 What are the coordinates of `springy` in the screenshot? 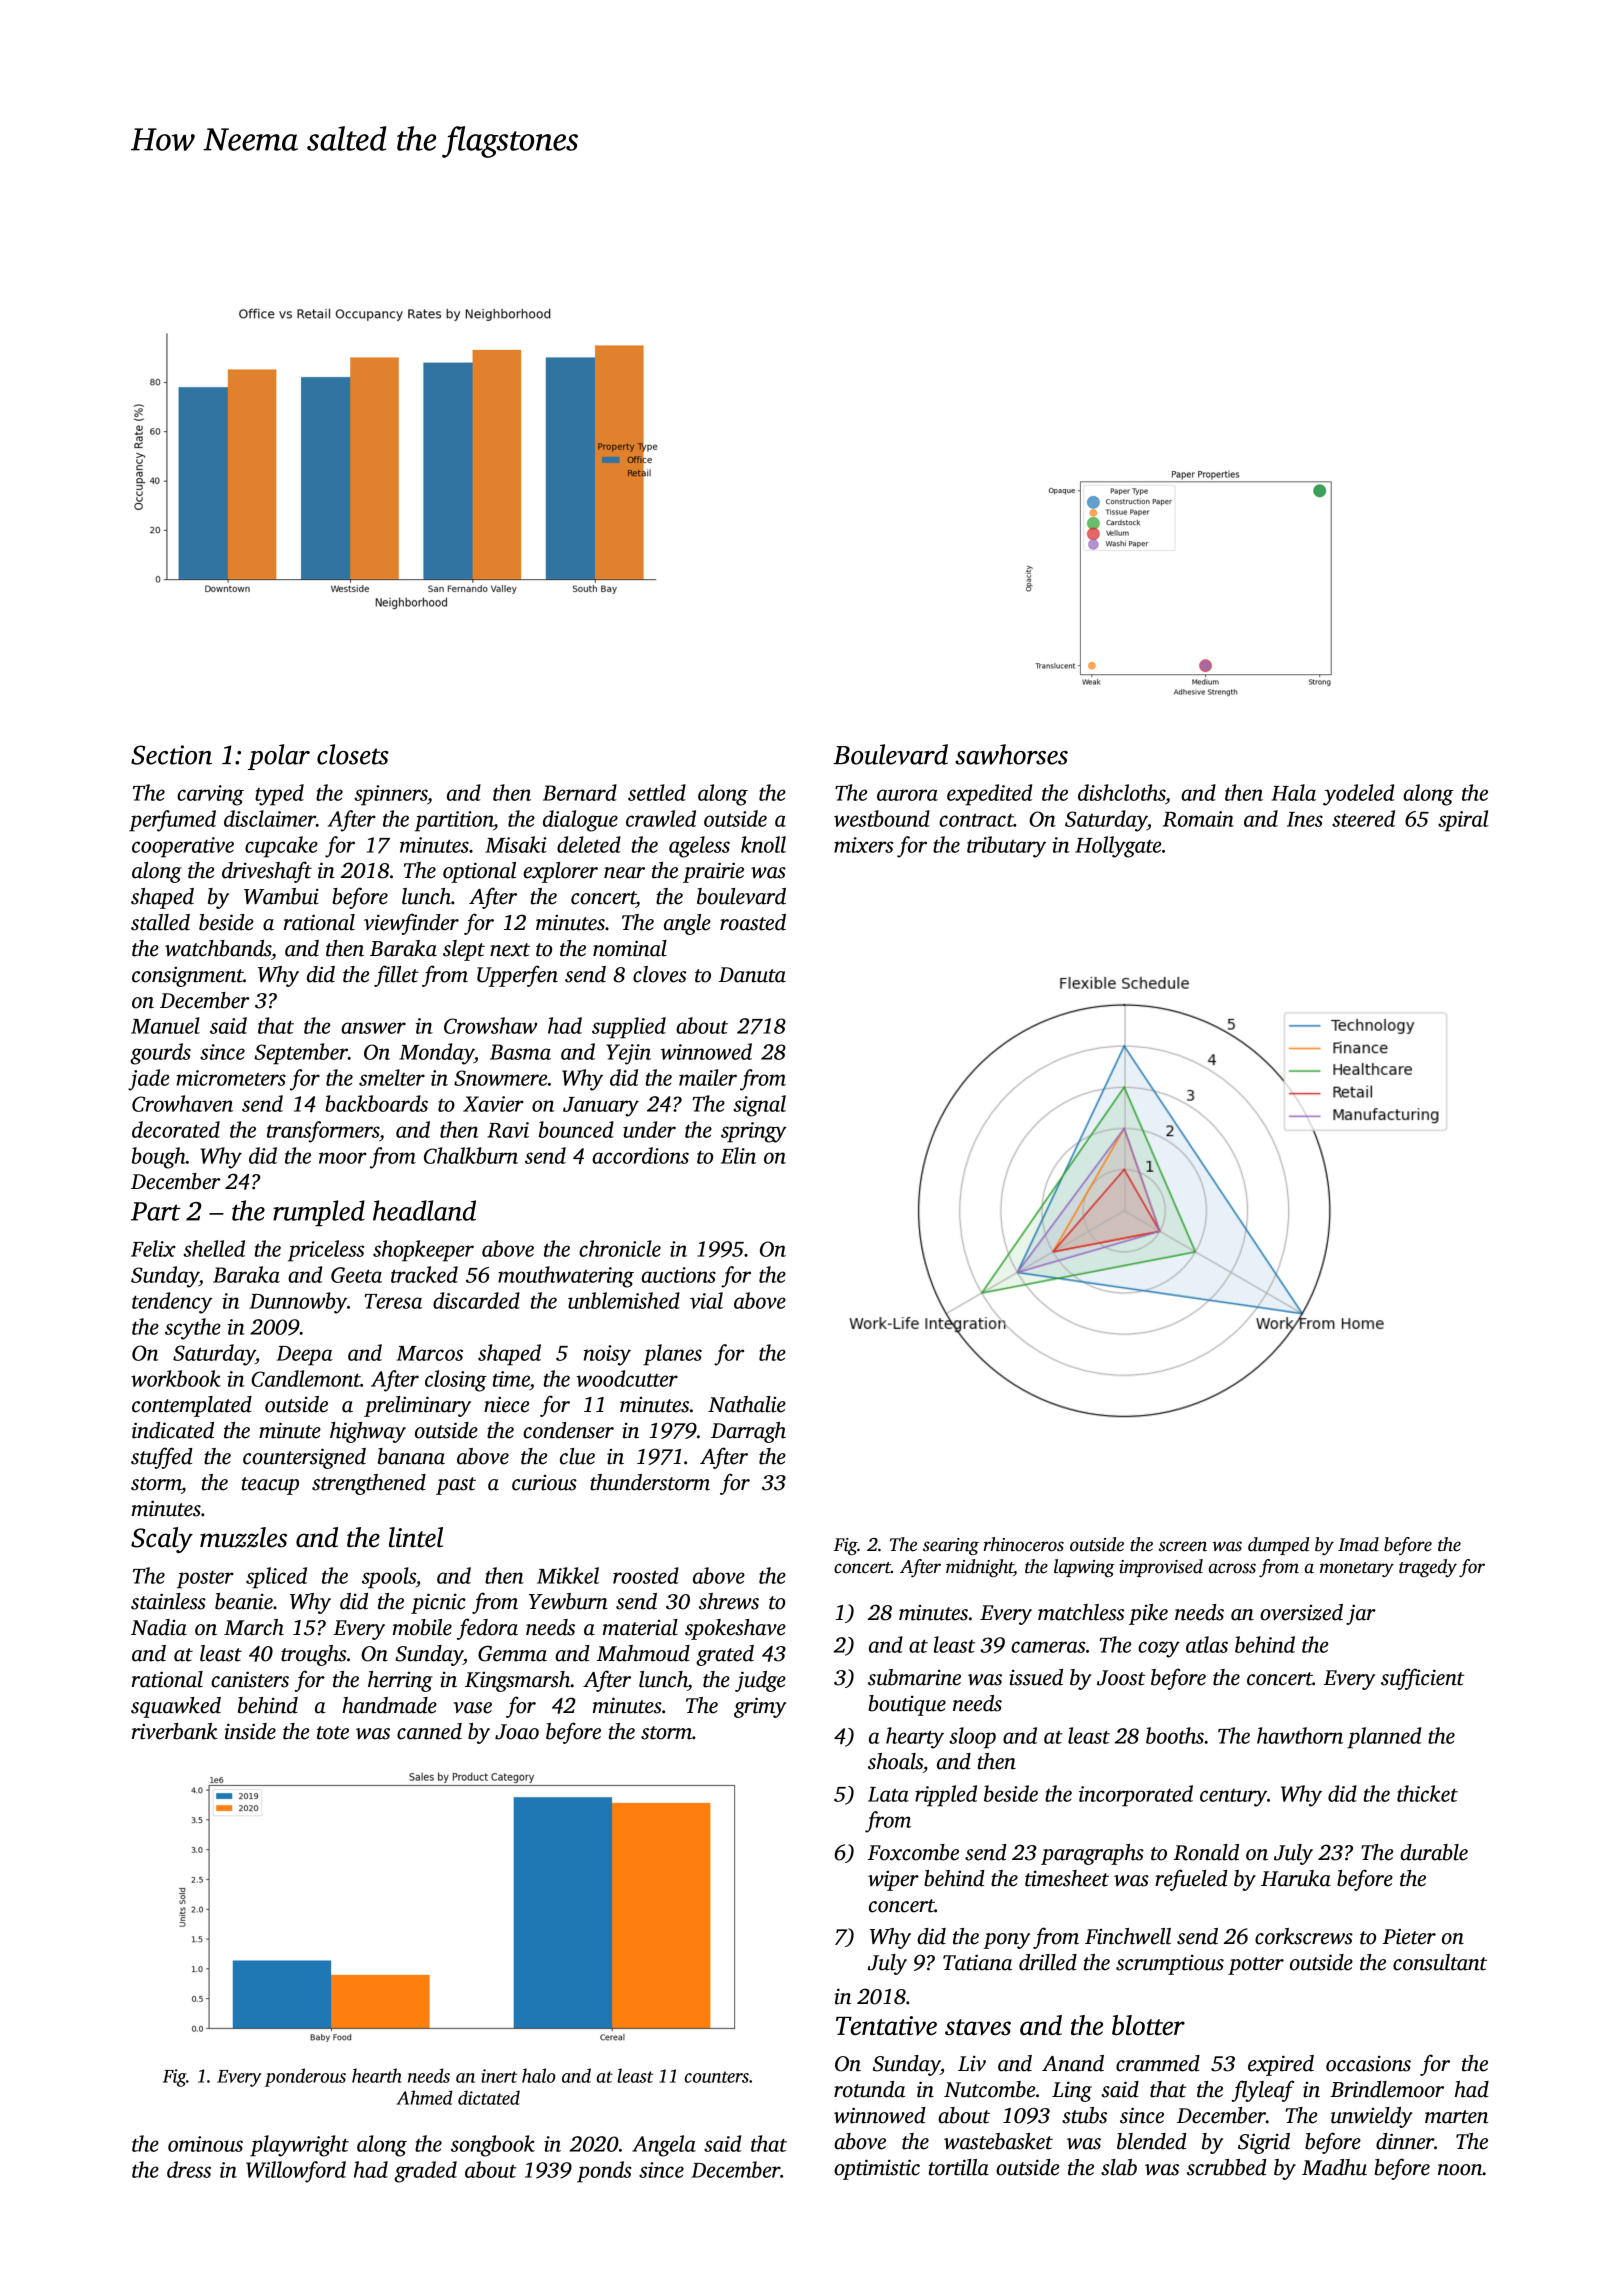 It's located at (754, 1132).
